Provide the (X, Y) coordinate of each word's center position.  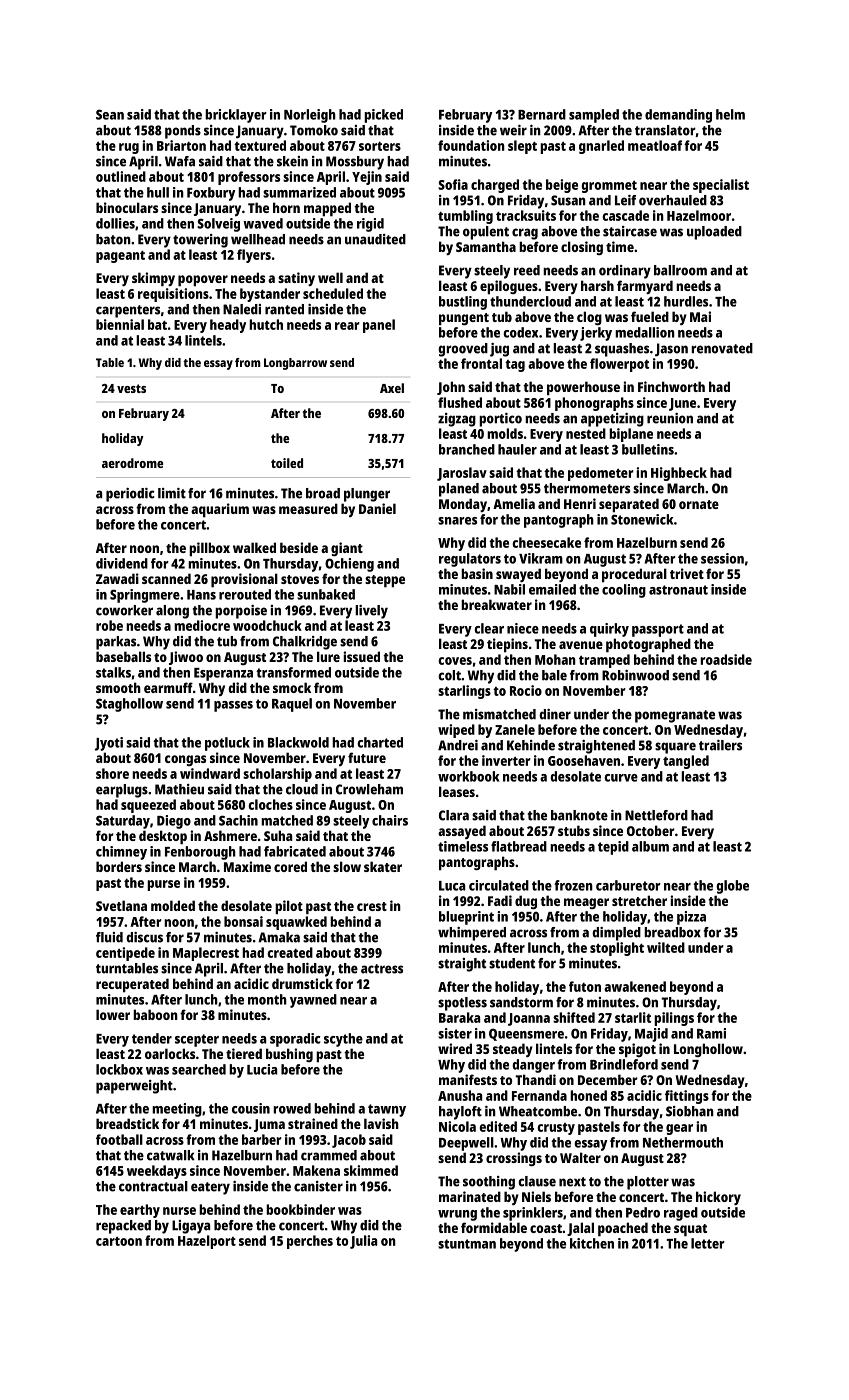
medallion (645, 332)
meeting (177, 1110)
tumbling (465, 217)
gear (679, 1129)
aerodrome (132, 463)
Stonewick (642, 519)
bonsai (243, 921)
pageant (120, 257)
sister (455, 1033)
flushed (460, 402)
